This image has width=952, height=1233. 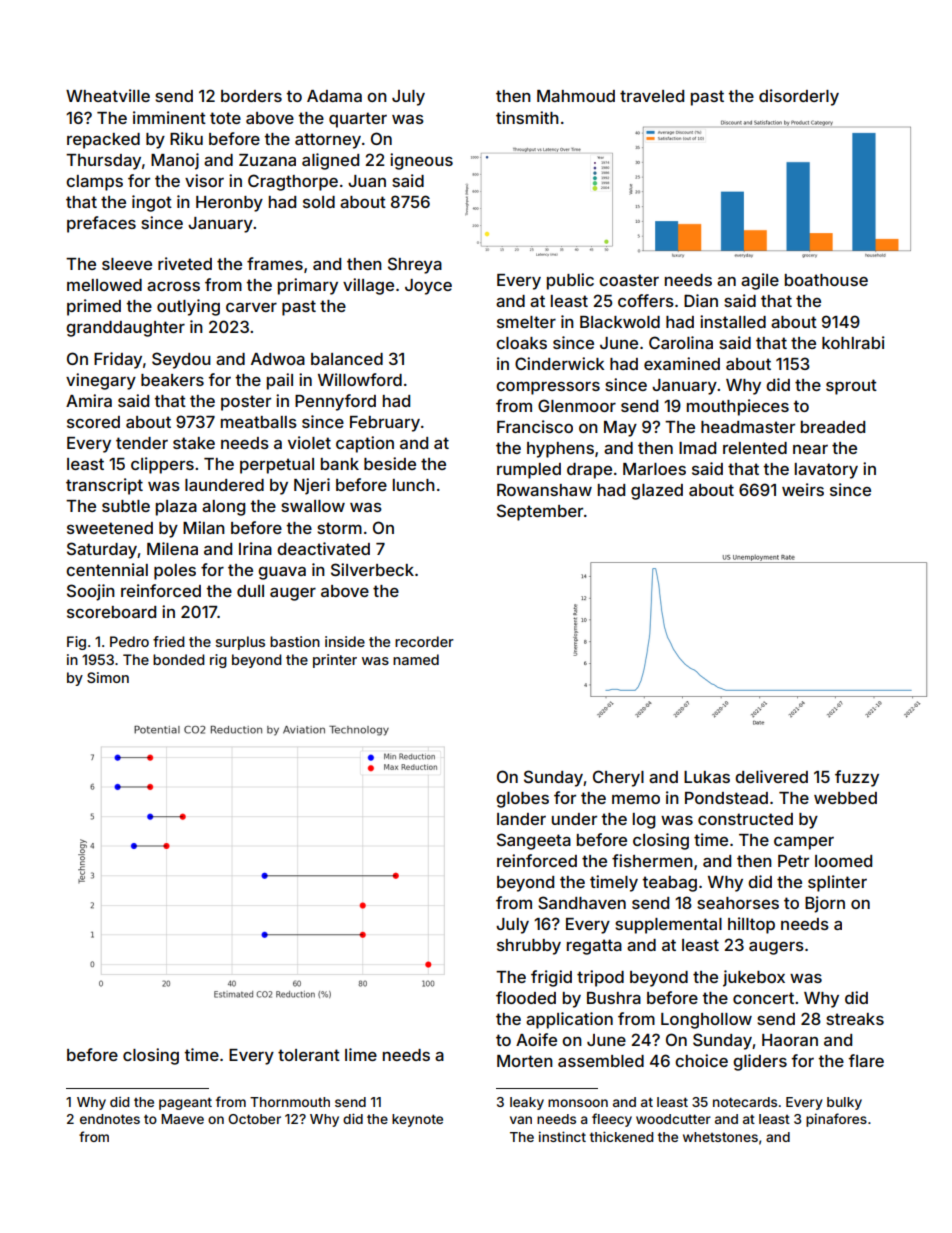 What do you see at coordinates (360, 379) in the image?
I see `Willowford` at bounding box center [360, 379].
